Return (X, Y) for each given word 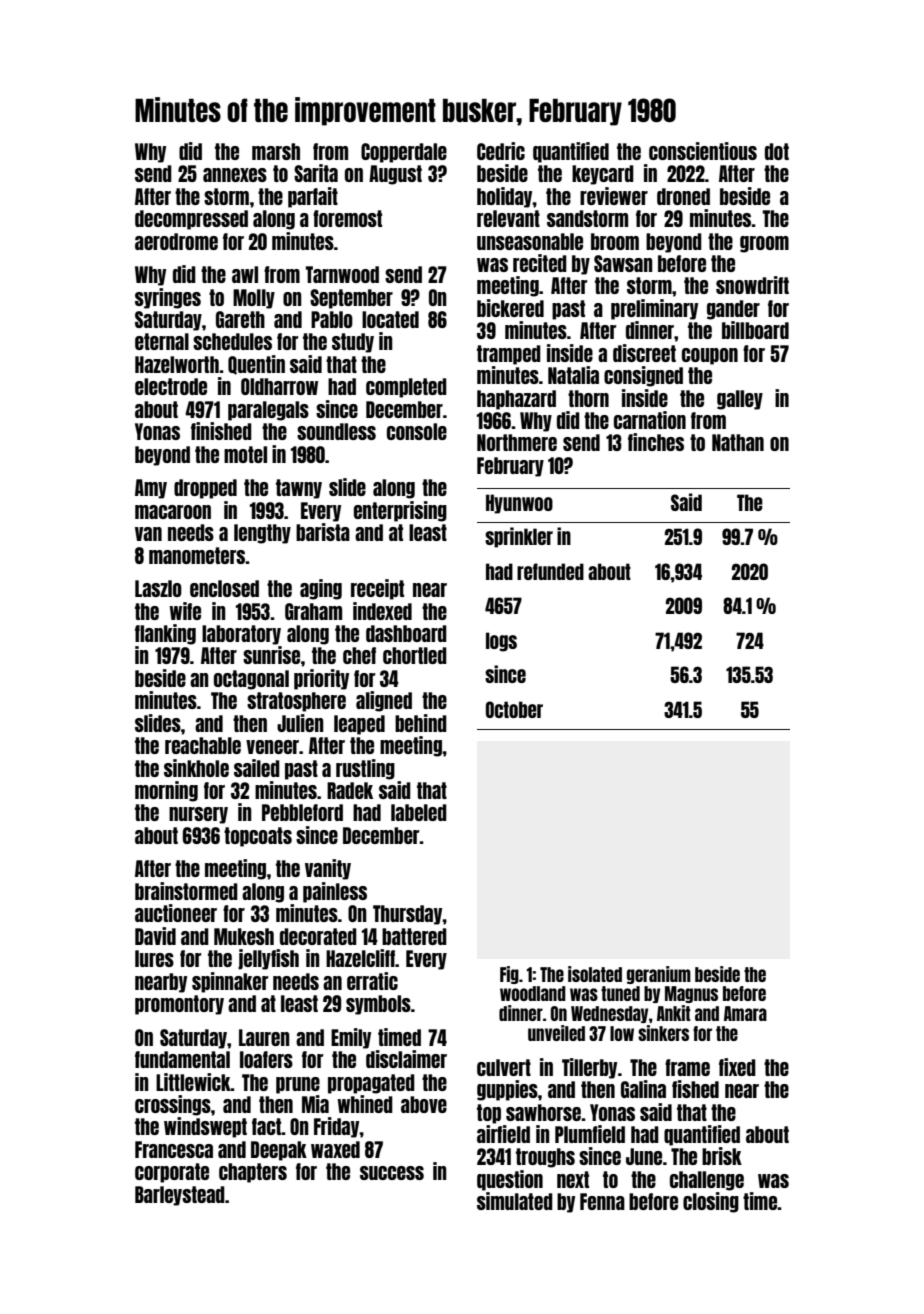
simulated (515, 1201)
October (514, 709)
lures (154, 958)
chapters (253, 1173)
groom (764, 244)
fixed (737, 1067)
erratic (372, 981)
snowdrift (752, 285)
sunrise (271, 655)
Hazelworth (177, 364)
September (351, 299)
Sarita (316, 173)
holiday (505, 197)
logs (501, 642)
